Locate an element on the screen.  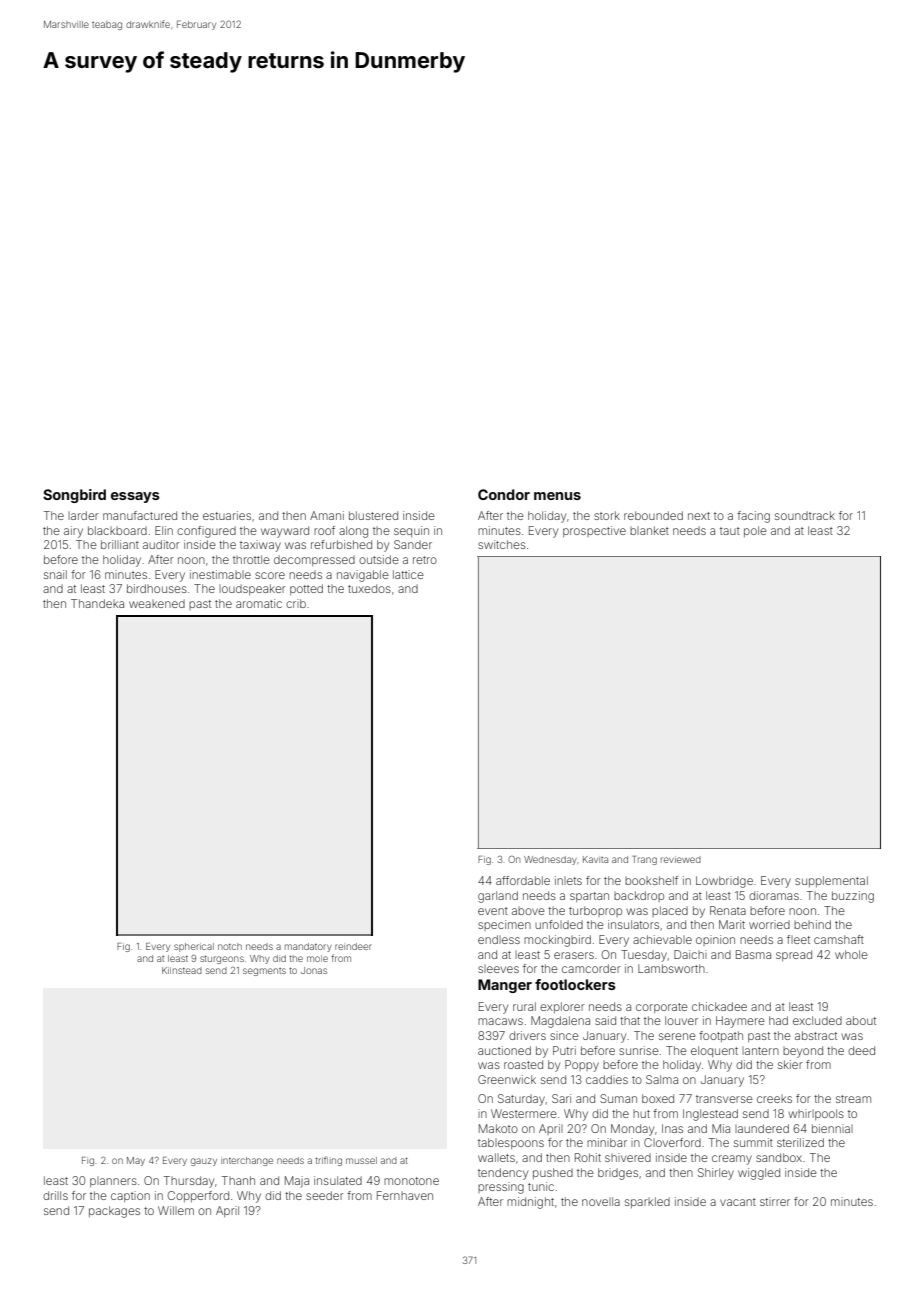
May is located at coordinates (136, 1161).
